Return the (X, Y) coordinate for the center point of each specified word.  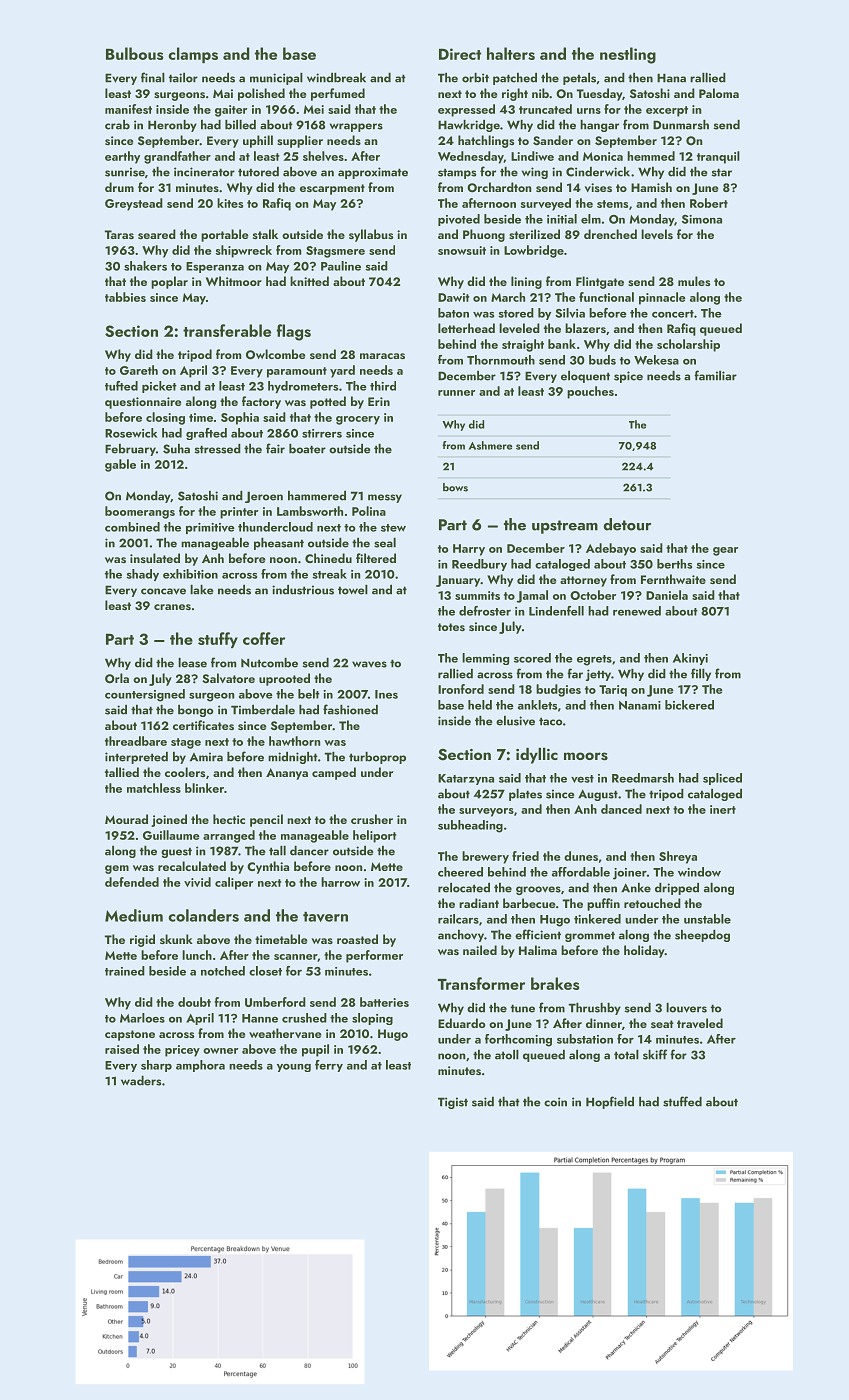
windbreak (336, 78)
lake (202, 590)
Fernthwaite (673, 579)
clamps (193, 55)
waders (141, 1081)
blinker (204, 788)
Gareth (139, 370)
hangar (599, 126)
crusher (372, 819)
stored (516, 313)
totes (451, 627)
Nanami (640, 705)
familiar (715, 375)
